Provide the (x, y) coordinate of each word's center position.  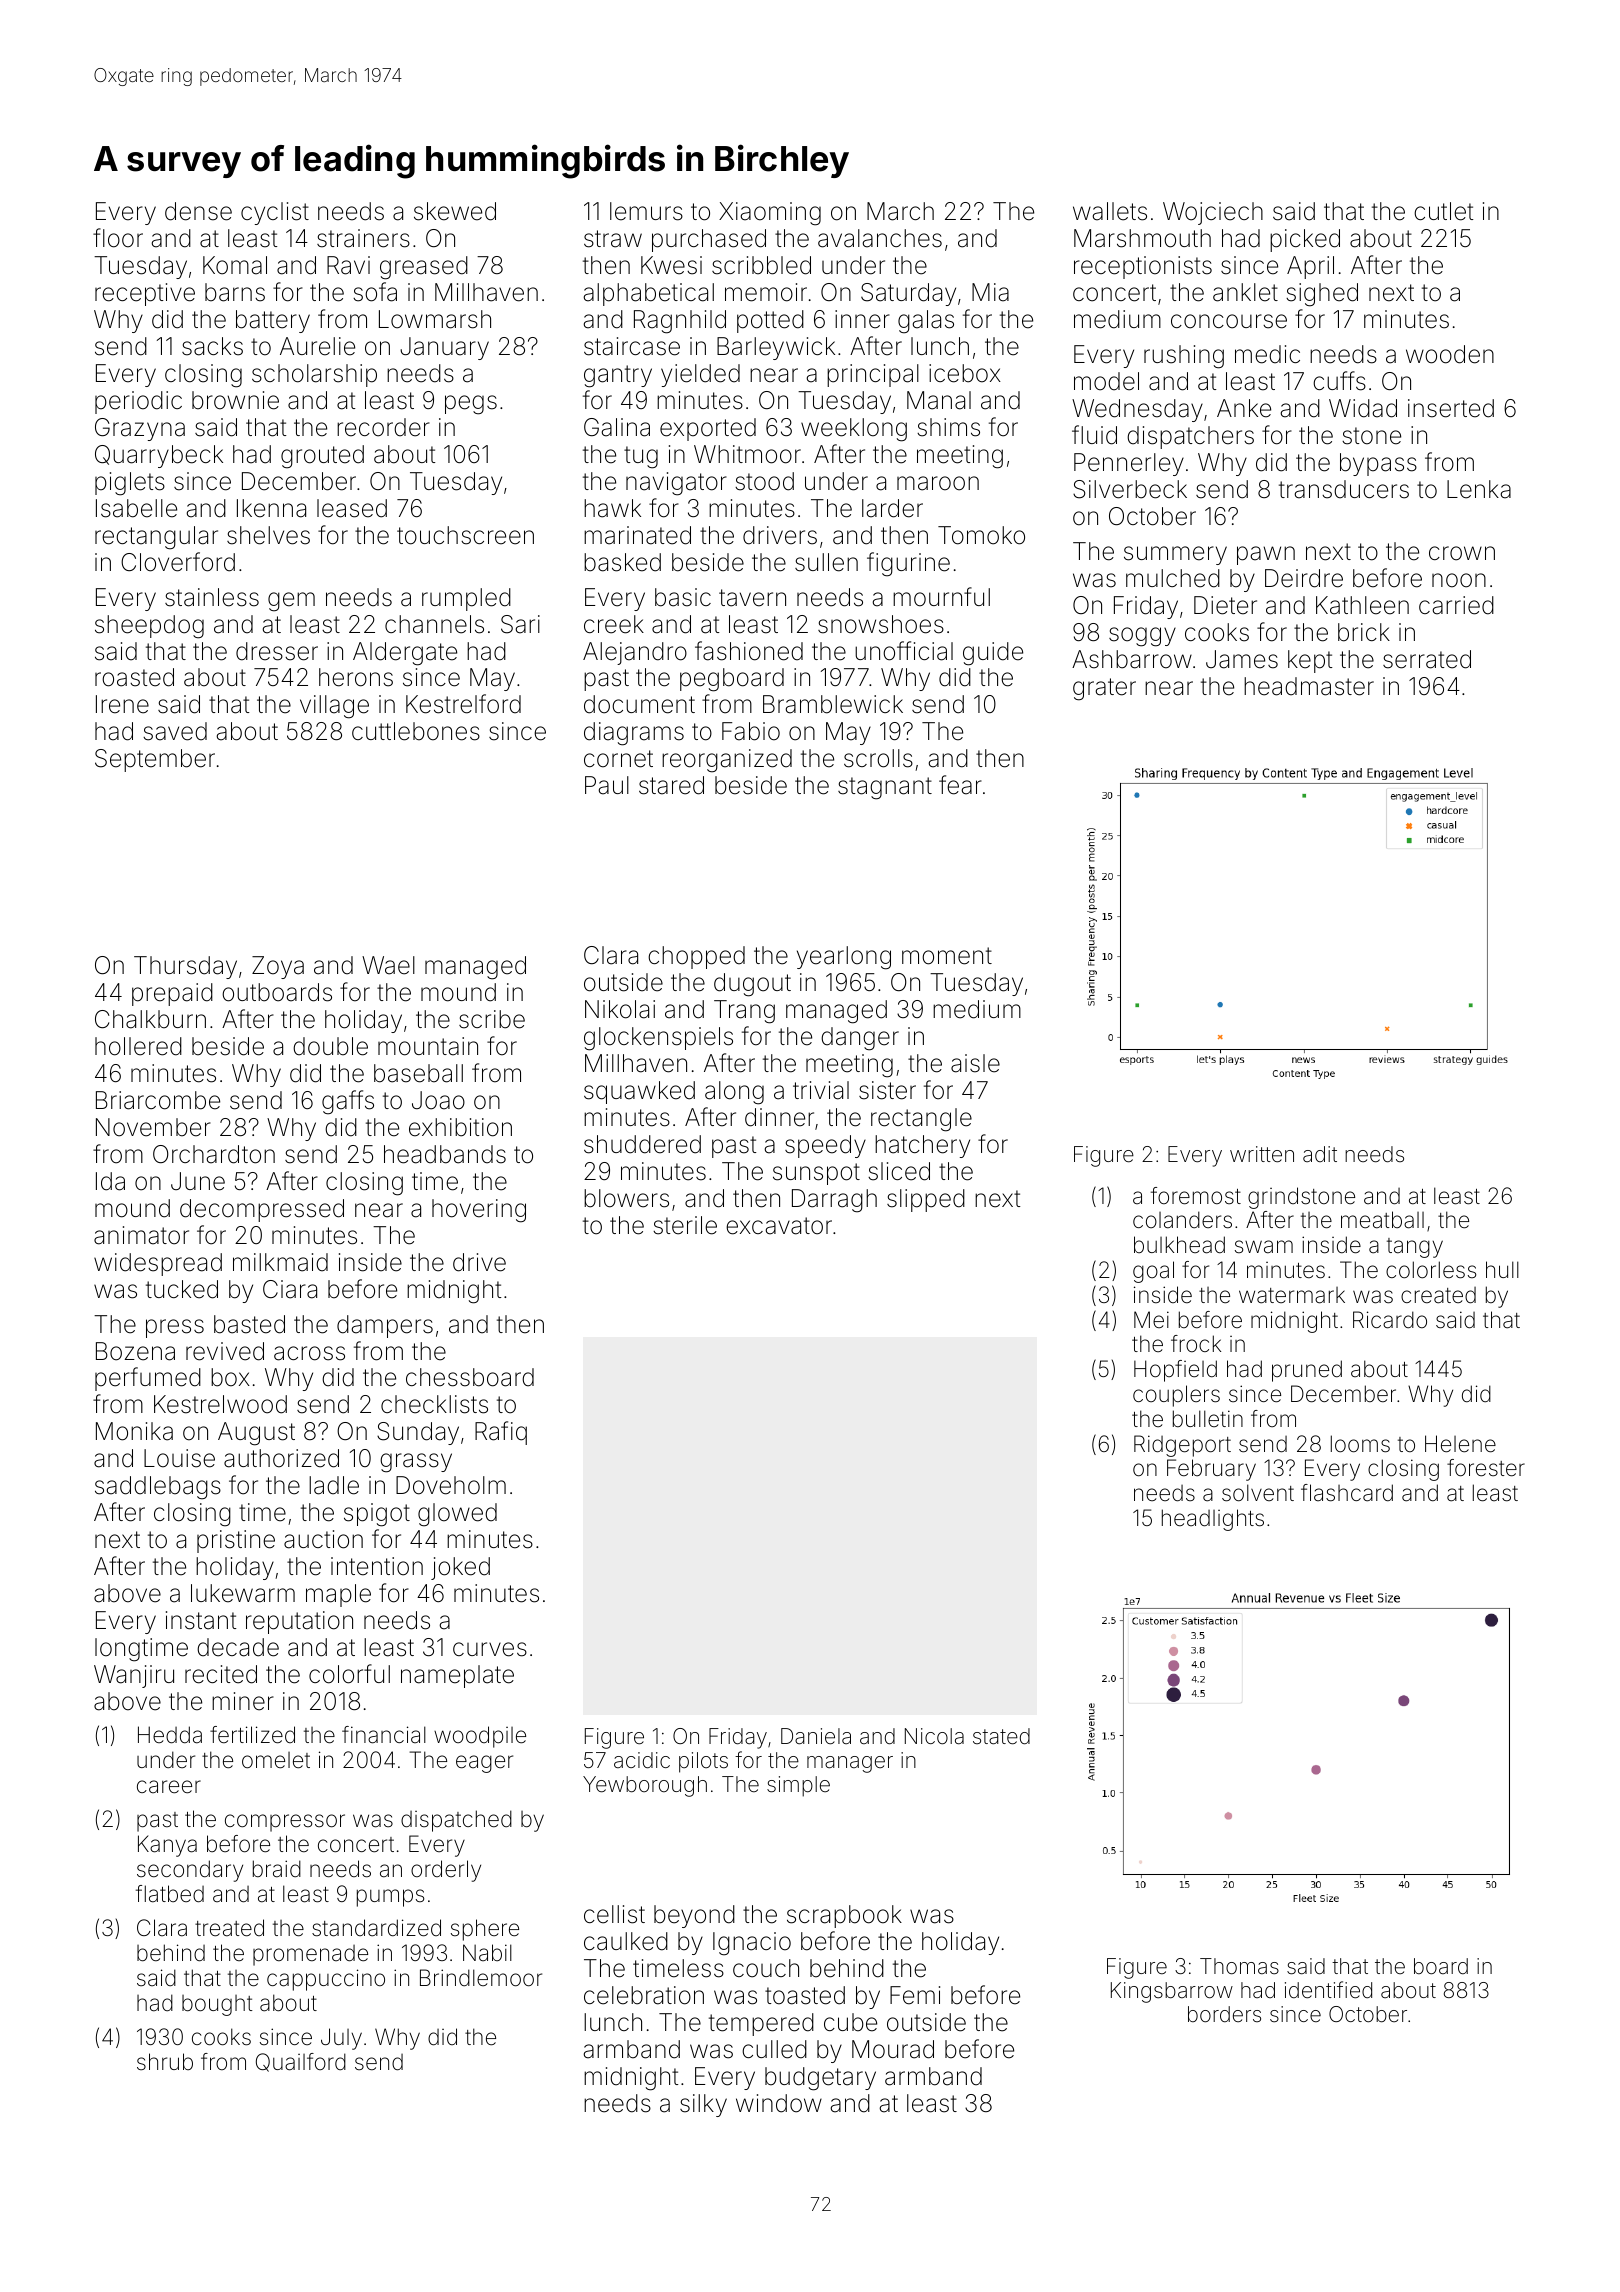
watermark (1292, 1295)
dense (198, 211)
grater (1104, 689)
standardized (376, 1928)
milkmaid (280, 1262)
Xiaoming (770, 214)
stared (671, 785)
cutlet (1443, 211)
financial (384, 1735)
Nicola (934, 1736)
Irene (122, 704)
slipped (926, 1200)
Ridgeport (1182, 1446)
